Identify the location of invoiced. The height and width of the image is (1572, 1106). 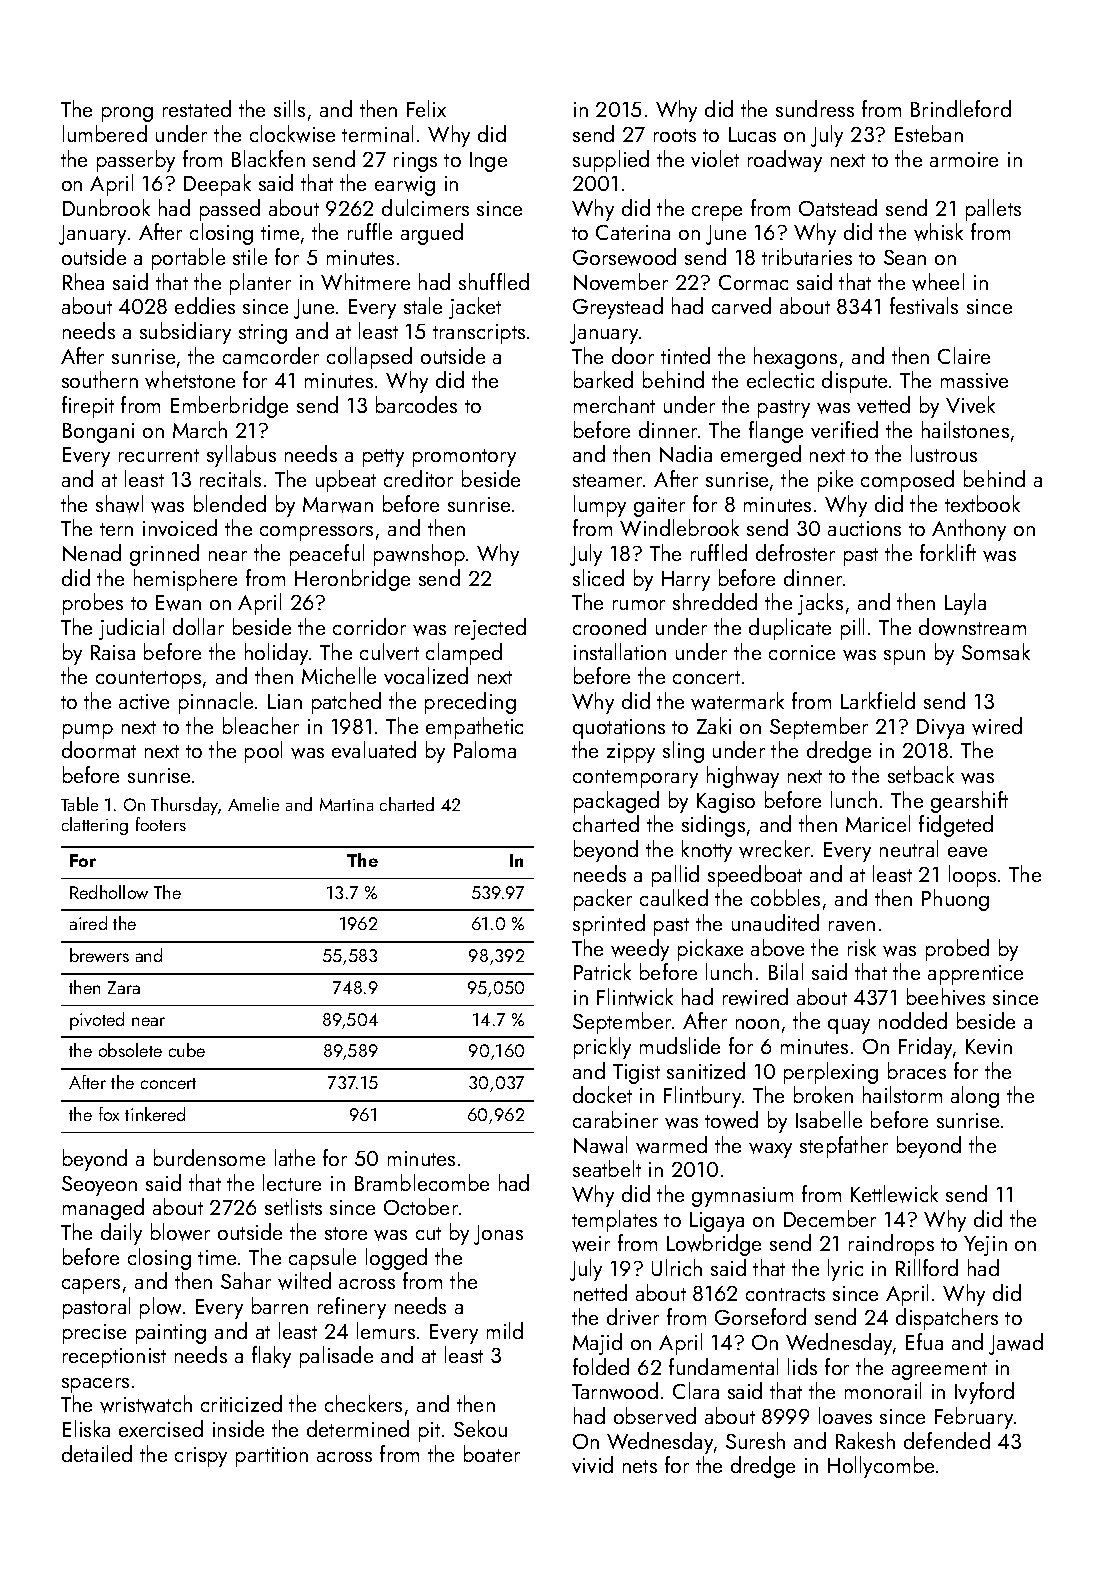
(180, 527).
